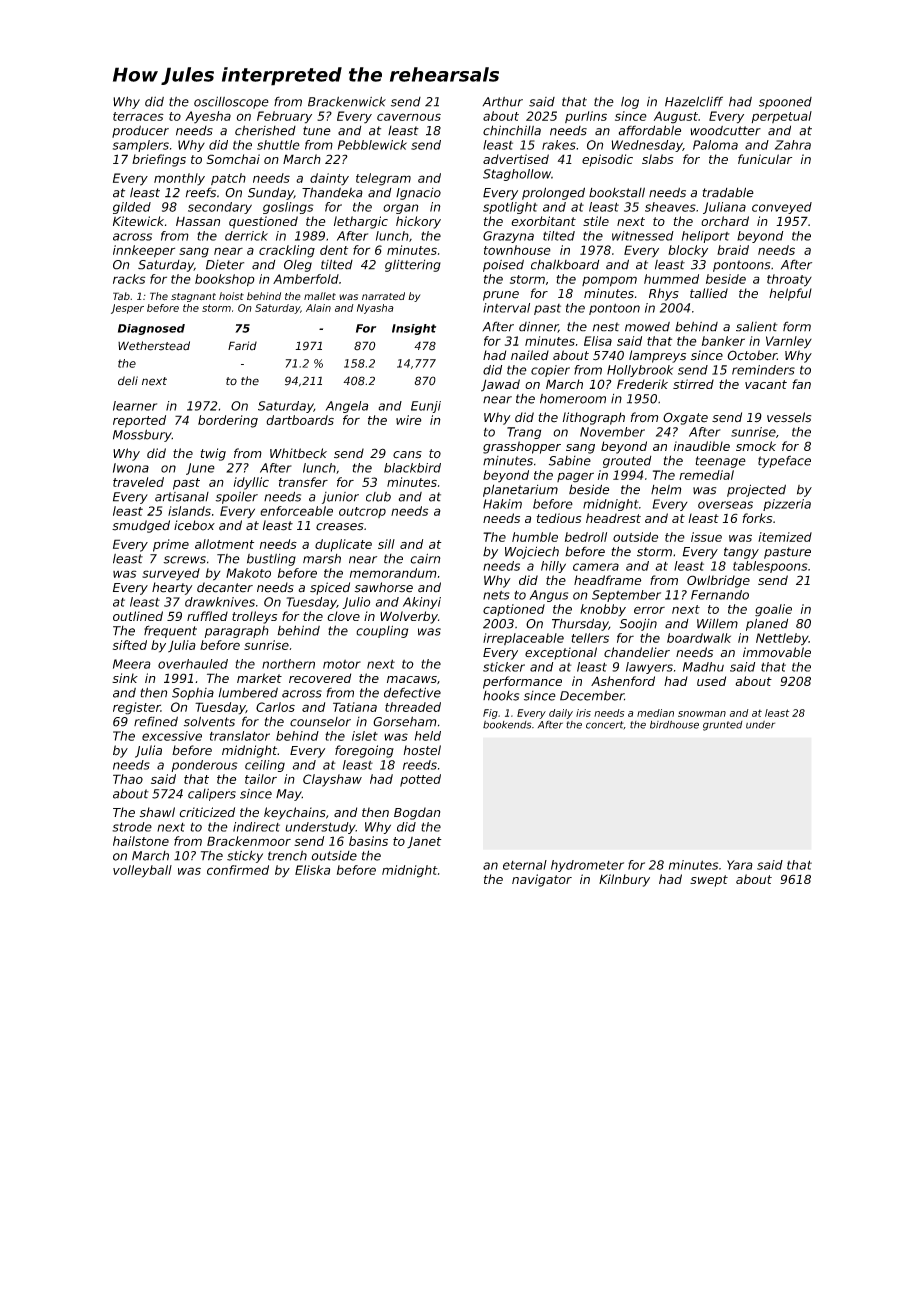 The width and height of the screenshot is (924, 1308). Describe the element at coordinates (212, 794) in the screenshot. I see `calipers` at that location.
